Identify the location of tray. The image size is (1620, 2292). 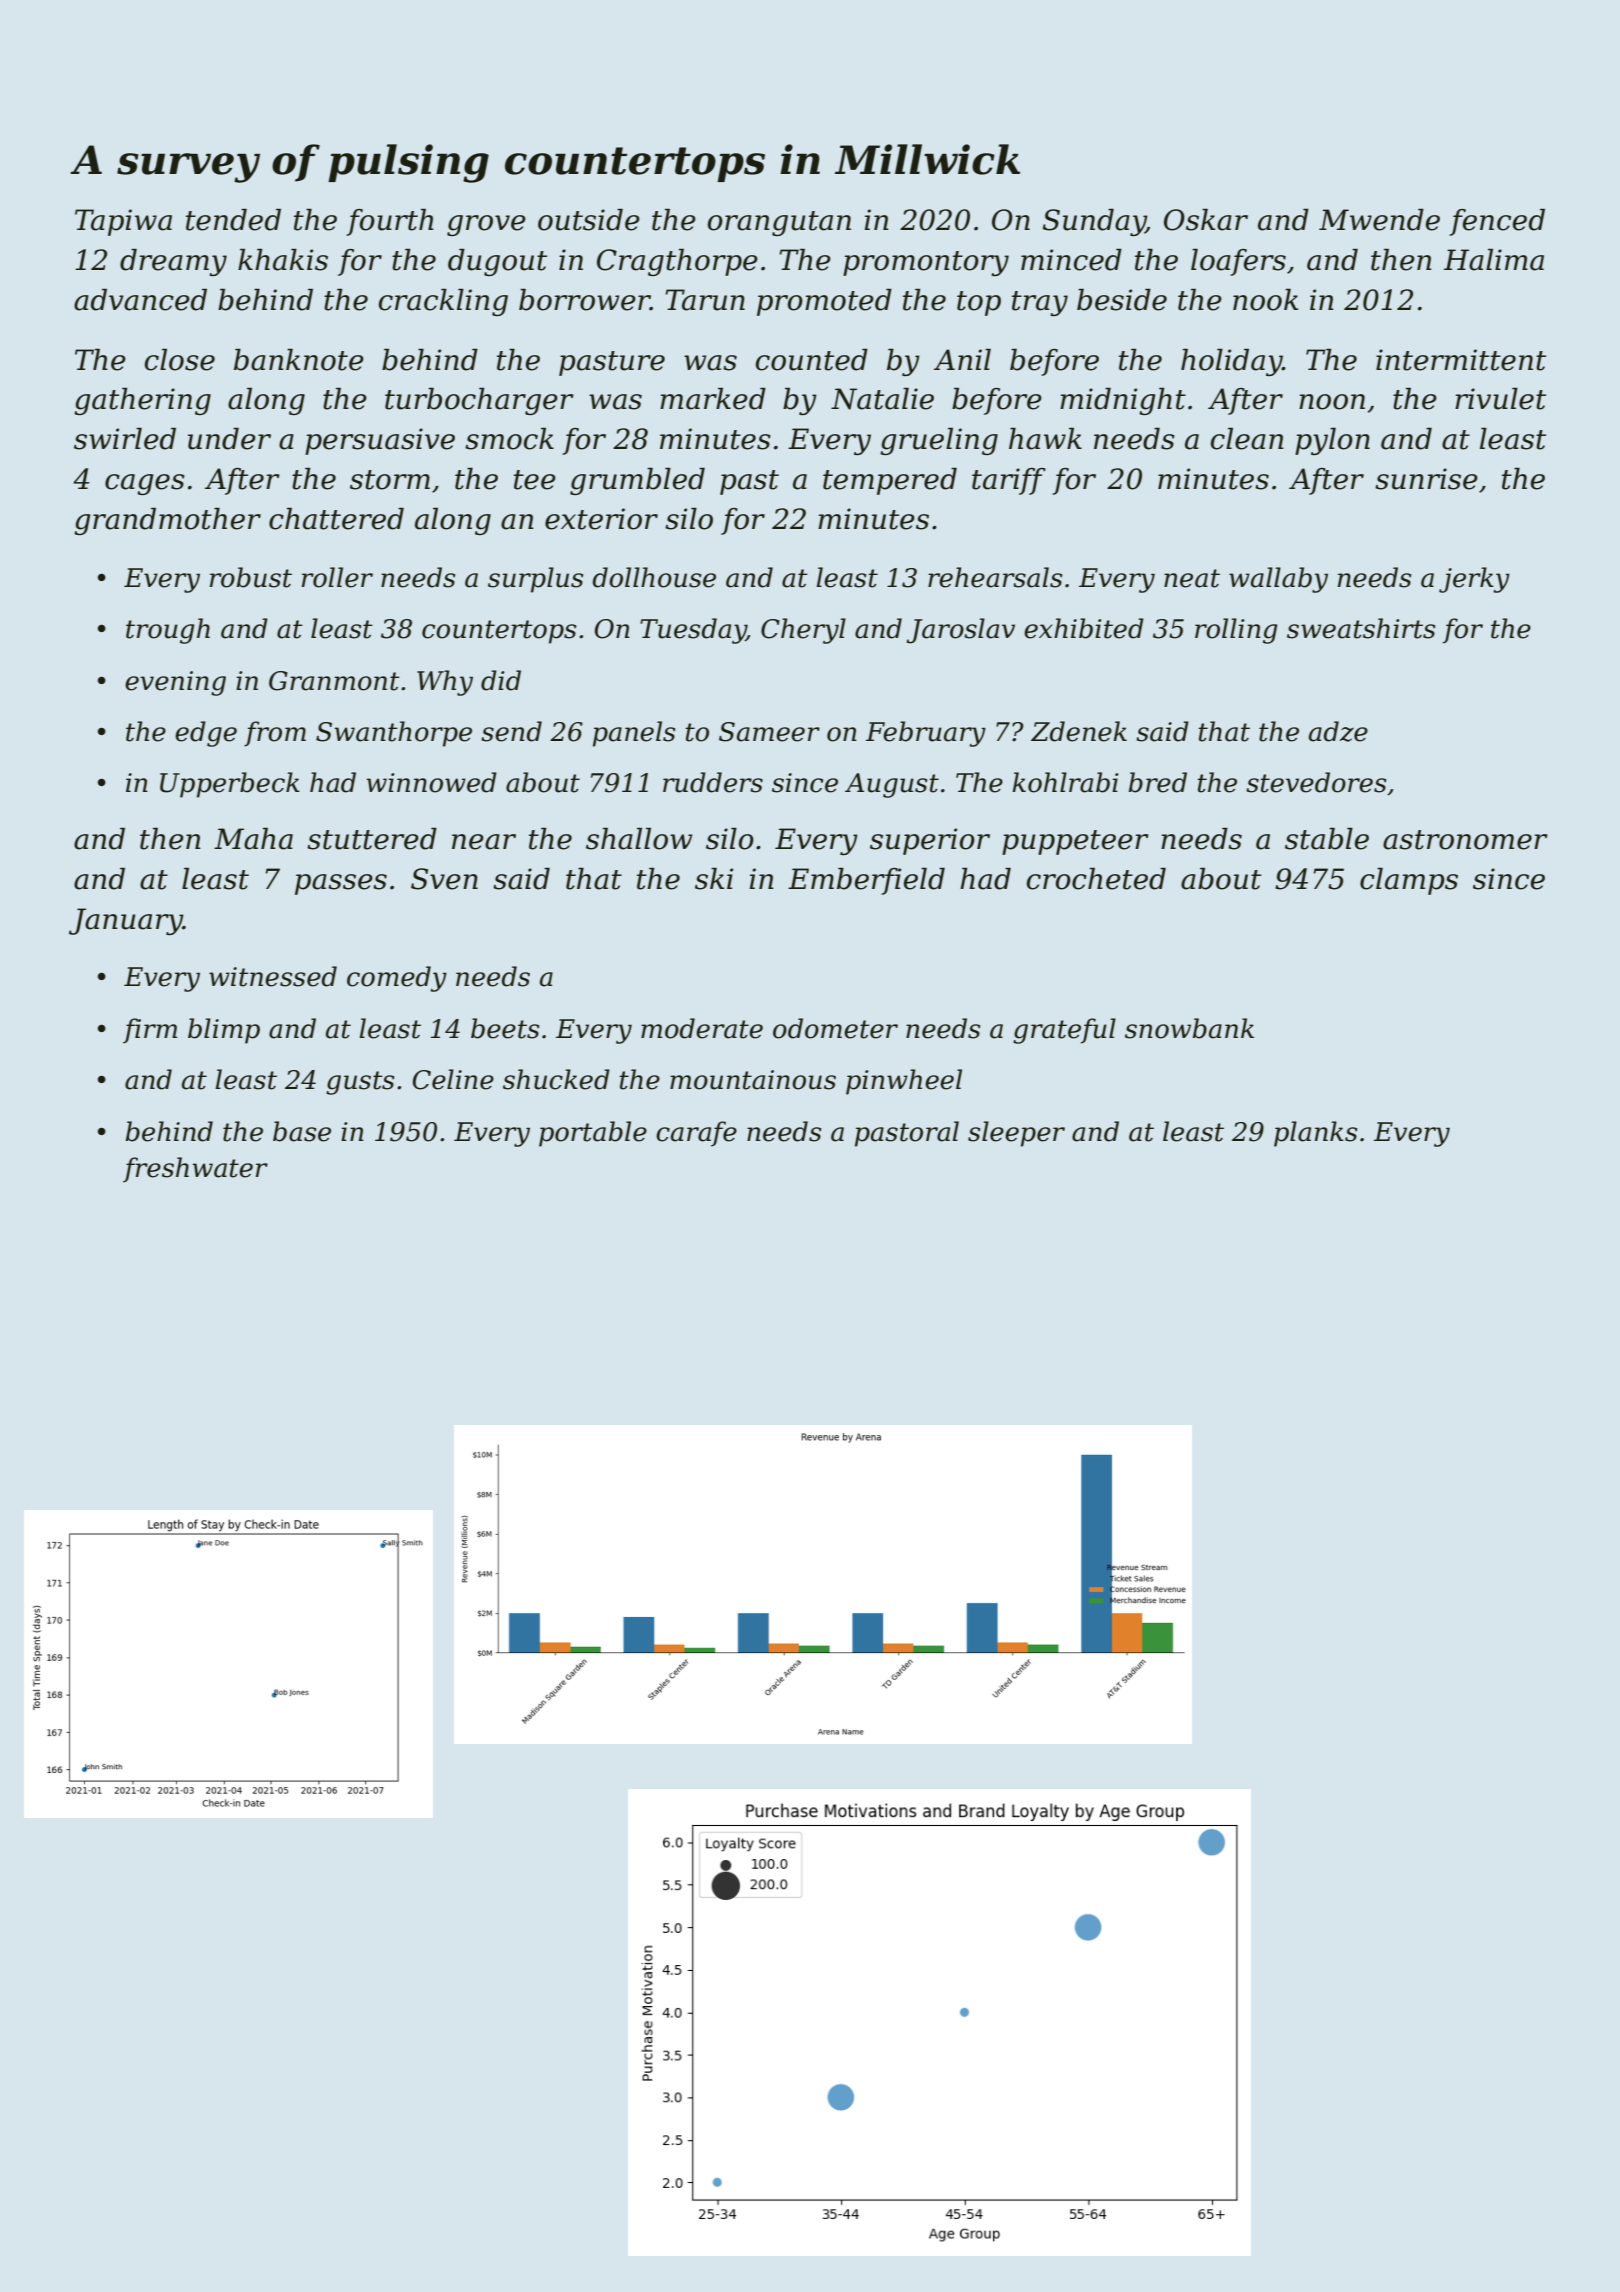
(1040, 303).
